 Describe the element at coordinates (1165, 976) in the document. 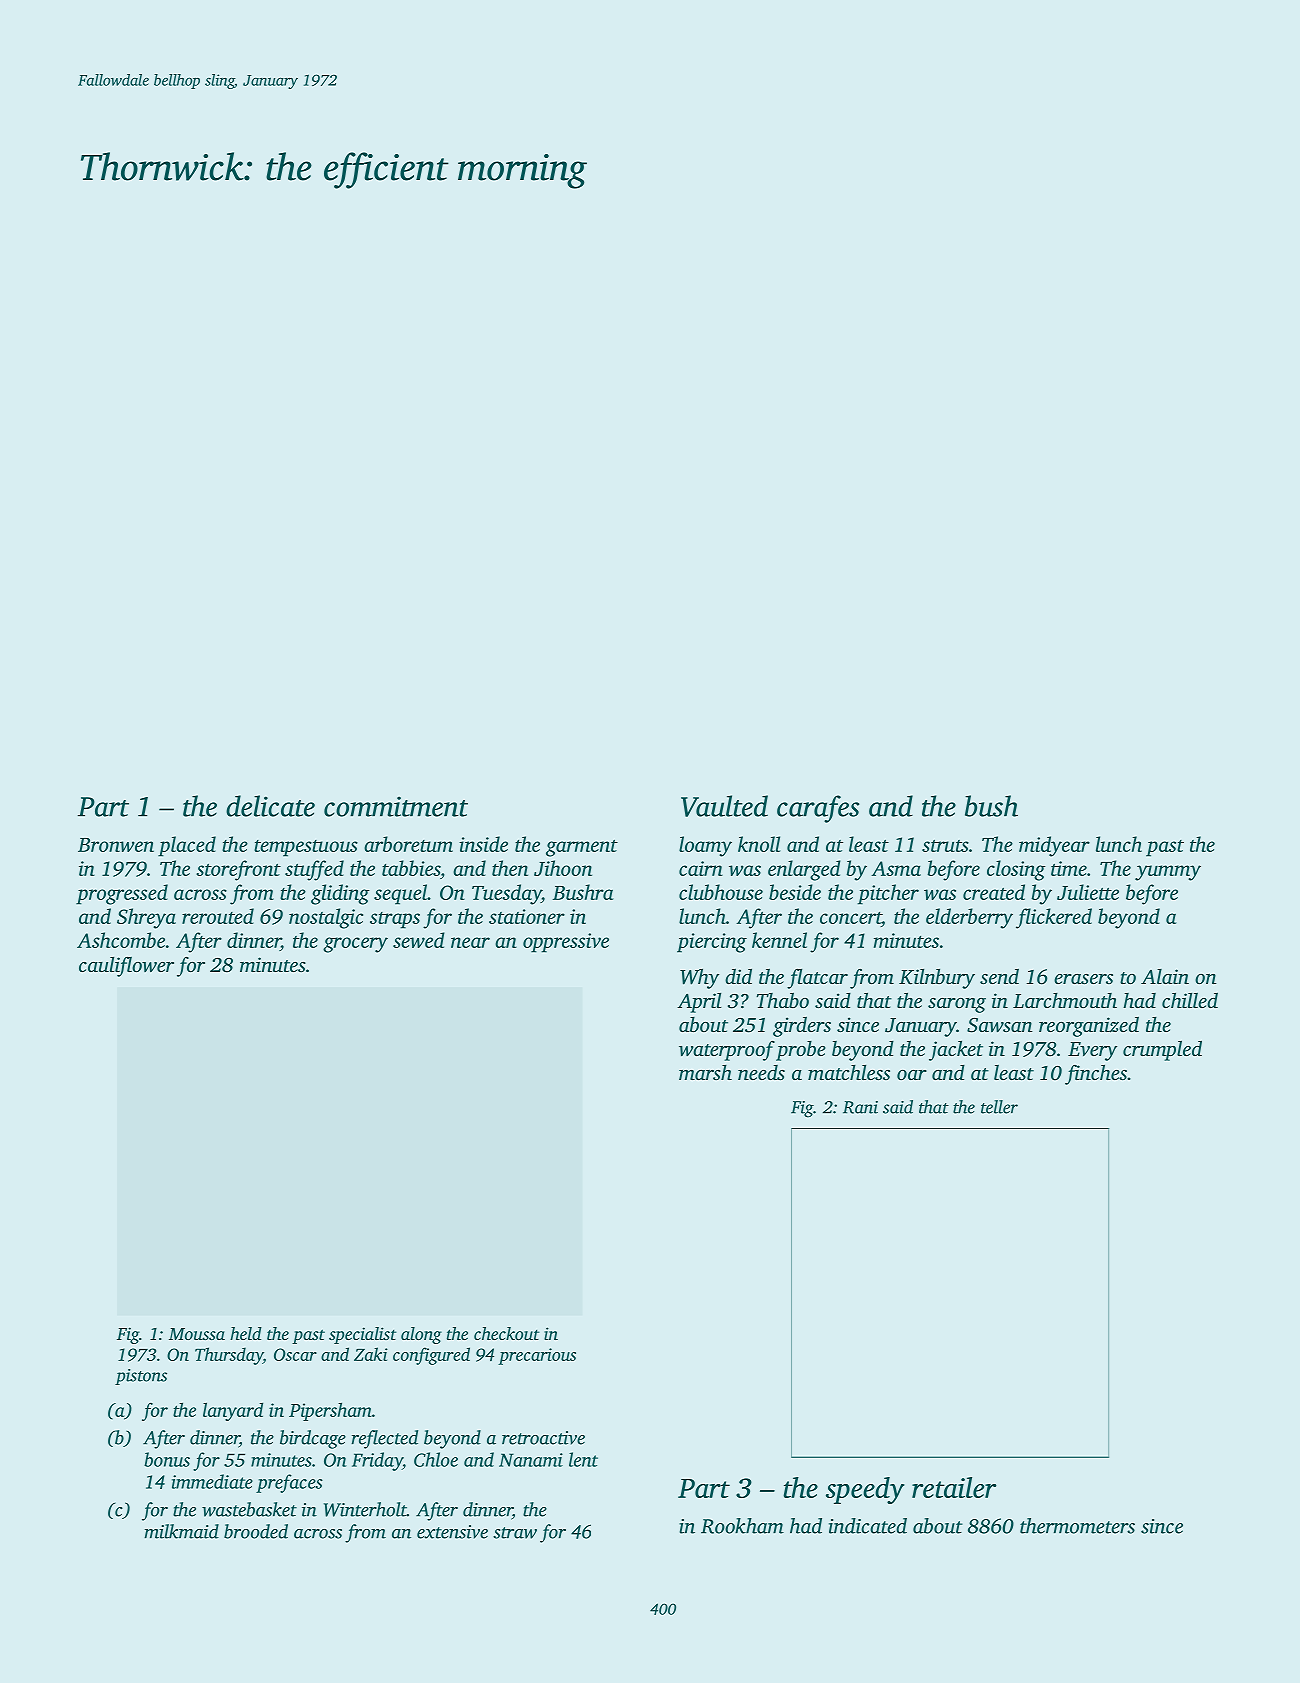

I see `Alain` at that location.
